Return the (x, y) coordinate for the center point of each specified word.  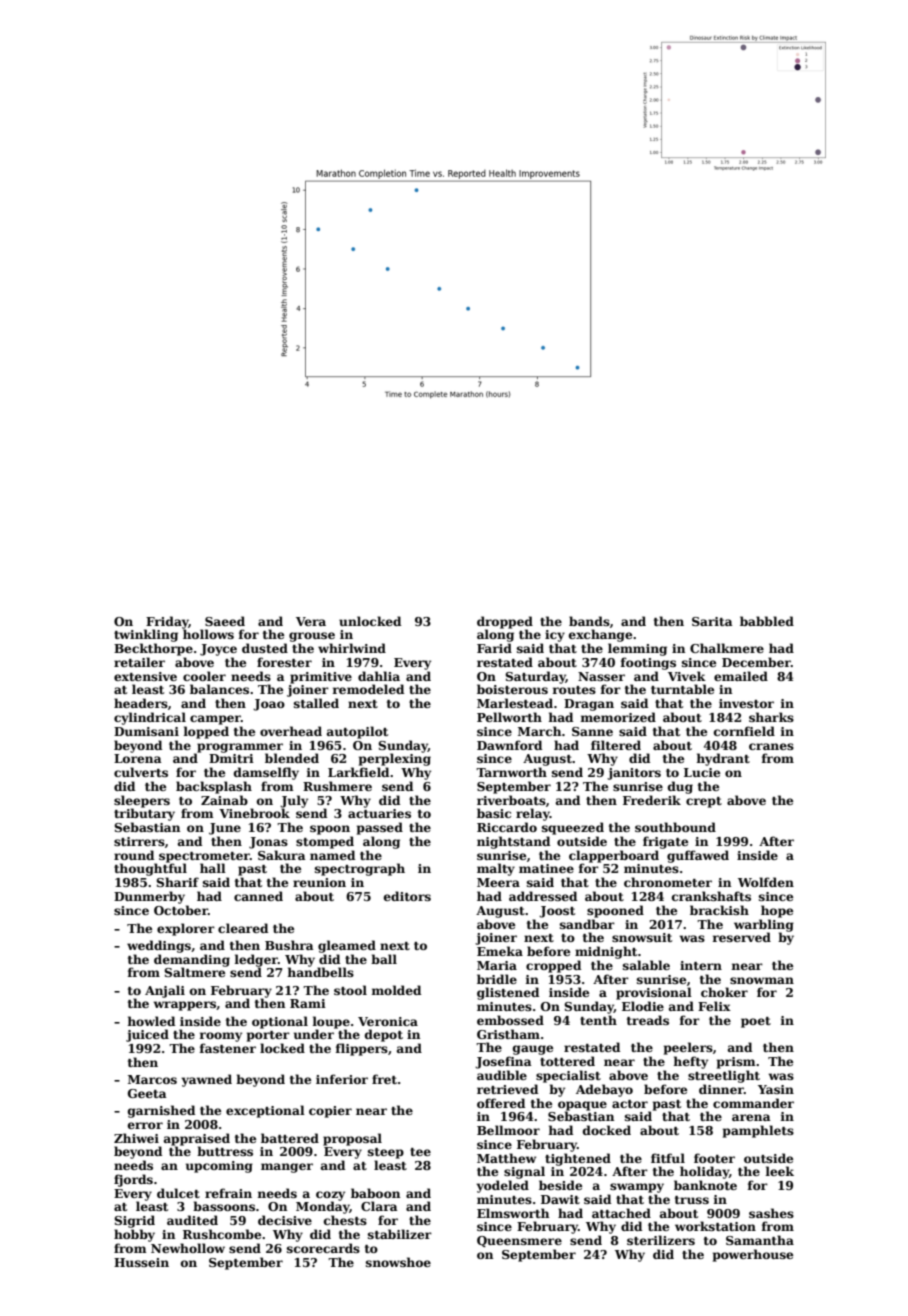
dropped (505, 622)
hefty (691, 1062)
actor (630, 1104)
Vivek (687, 676)
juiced (147, 1035)
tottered (567, 1061)
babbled (767, 621)
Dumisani (146, 731)
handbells (321, 972)
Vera (311, 621)
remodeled (368, 689)
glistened (508, 993)
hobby (134, 1235)
